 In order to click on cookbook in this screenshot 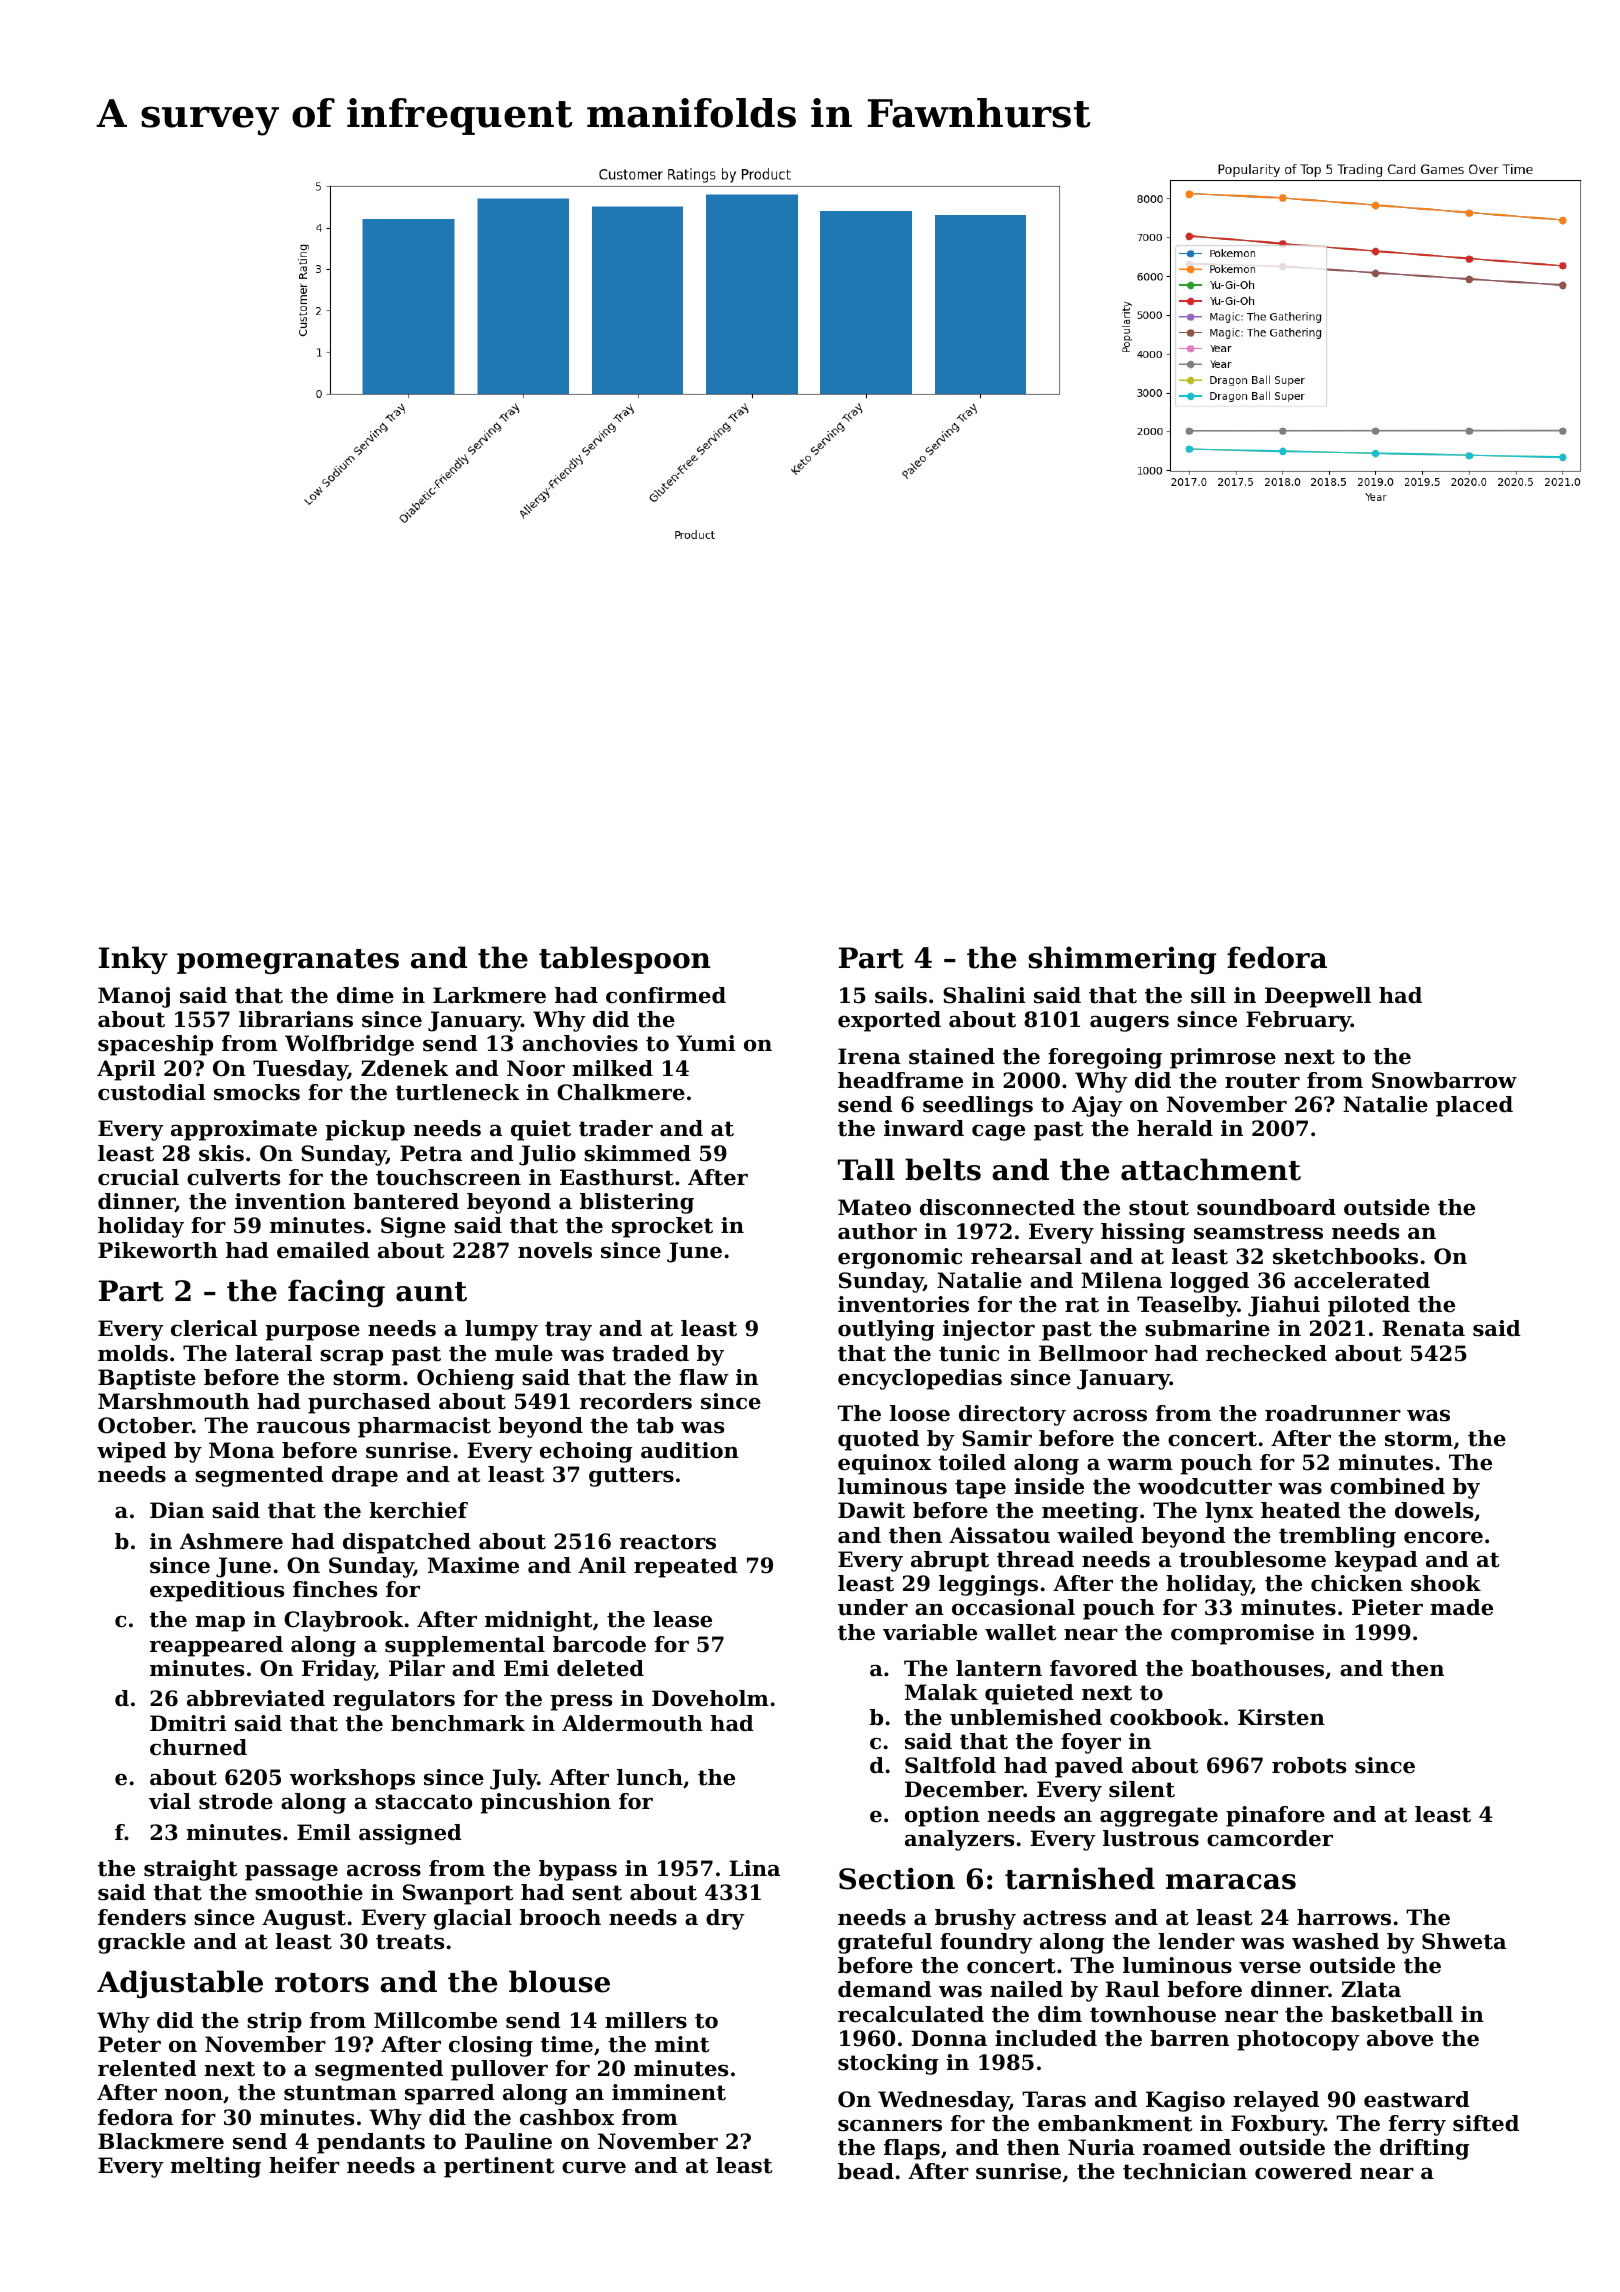, I will do `click(1166, 1717)`.
